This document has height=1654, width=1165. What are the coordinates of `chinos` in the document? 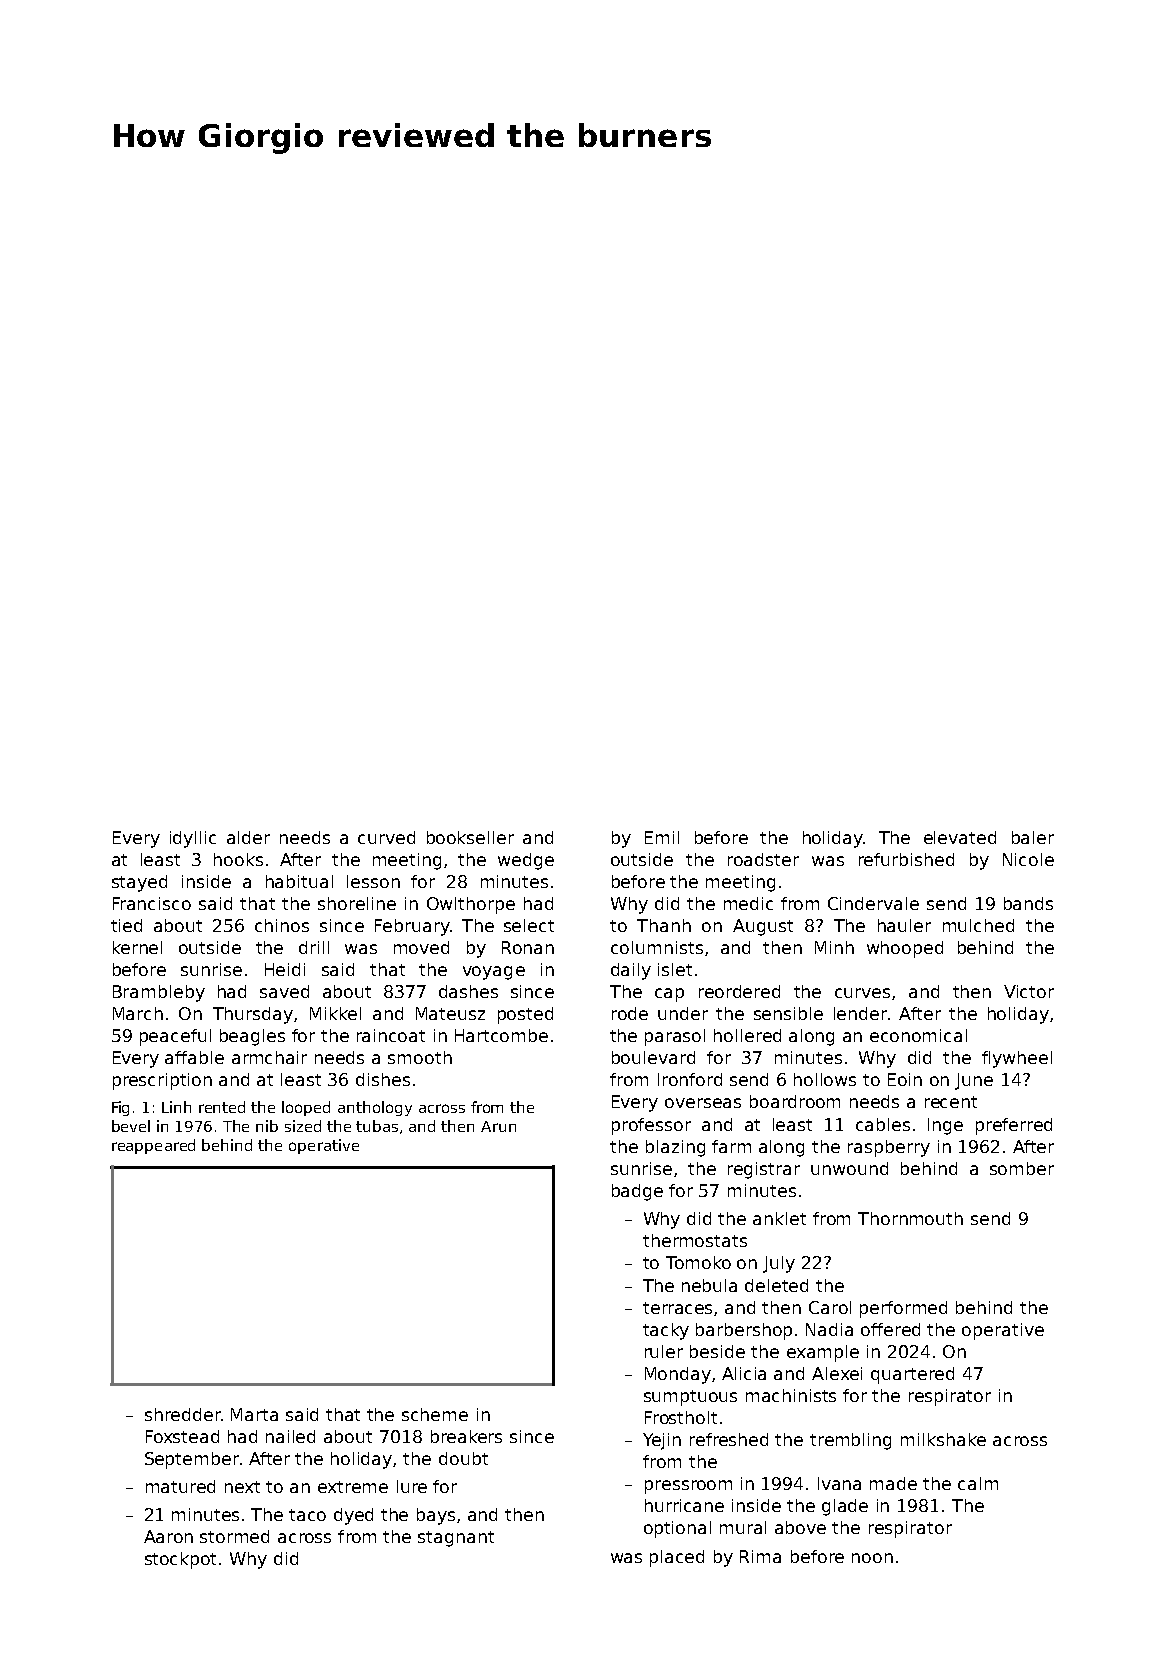 It's located at (282, 925).
